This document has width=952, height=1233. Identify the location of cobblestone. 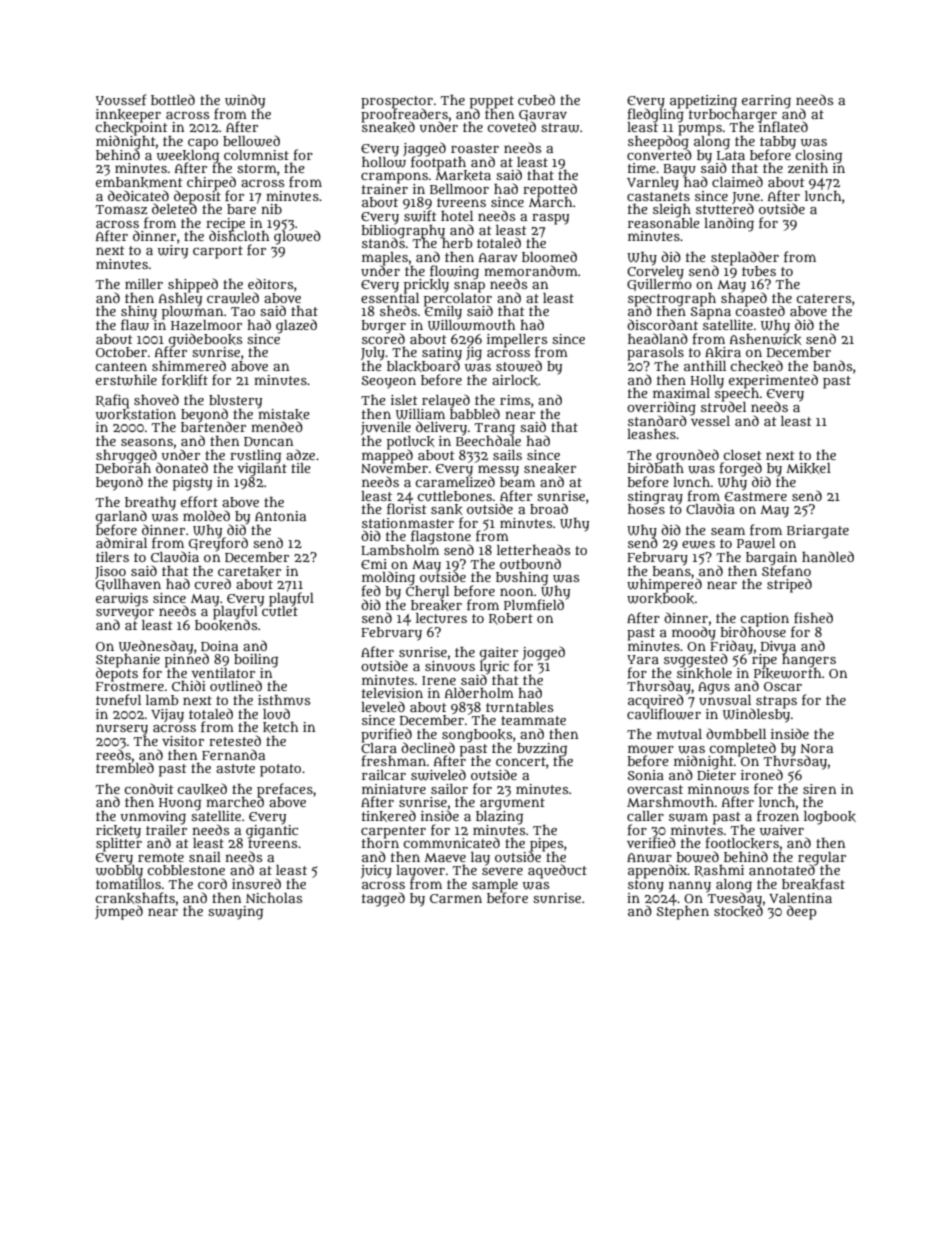
(186, 870).
